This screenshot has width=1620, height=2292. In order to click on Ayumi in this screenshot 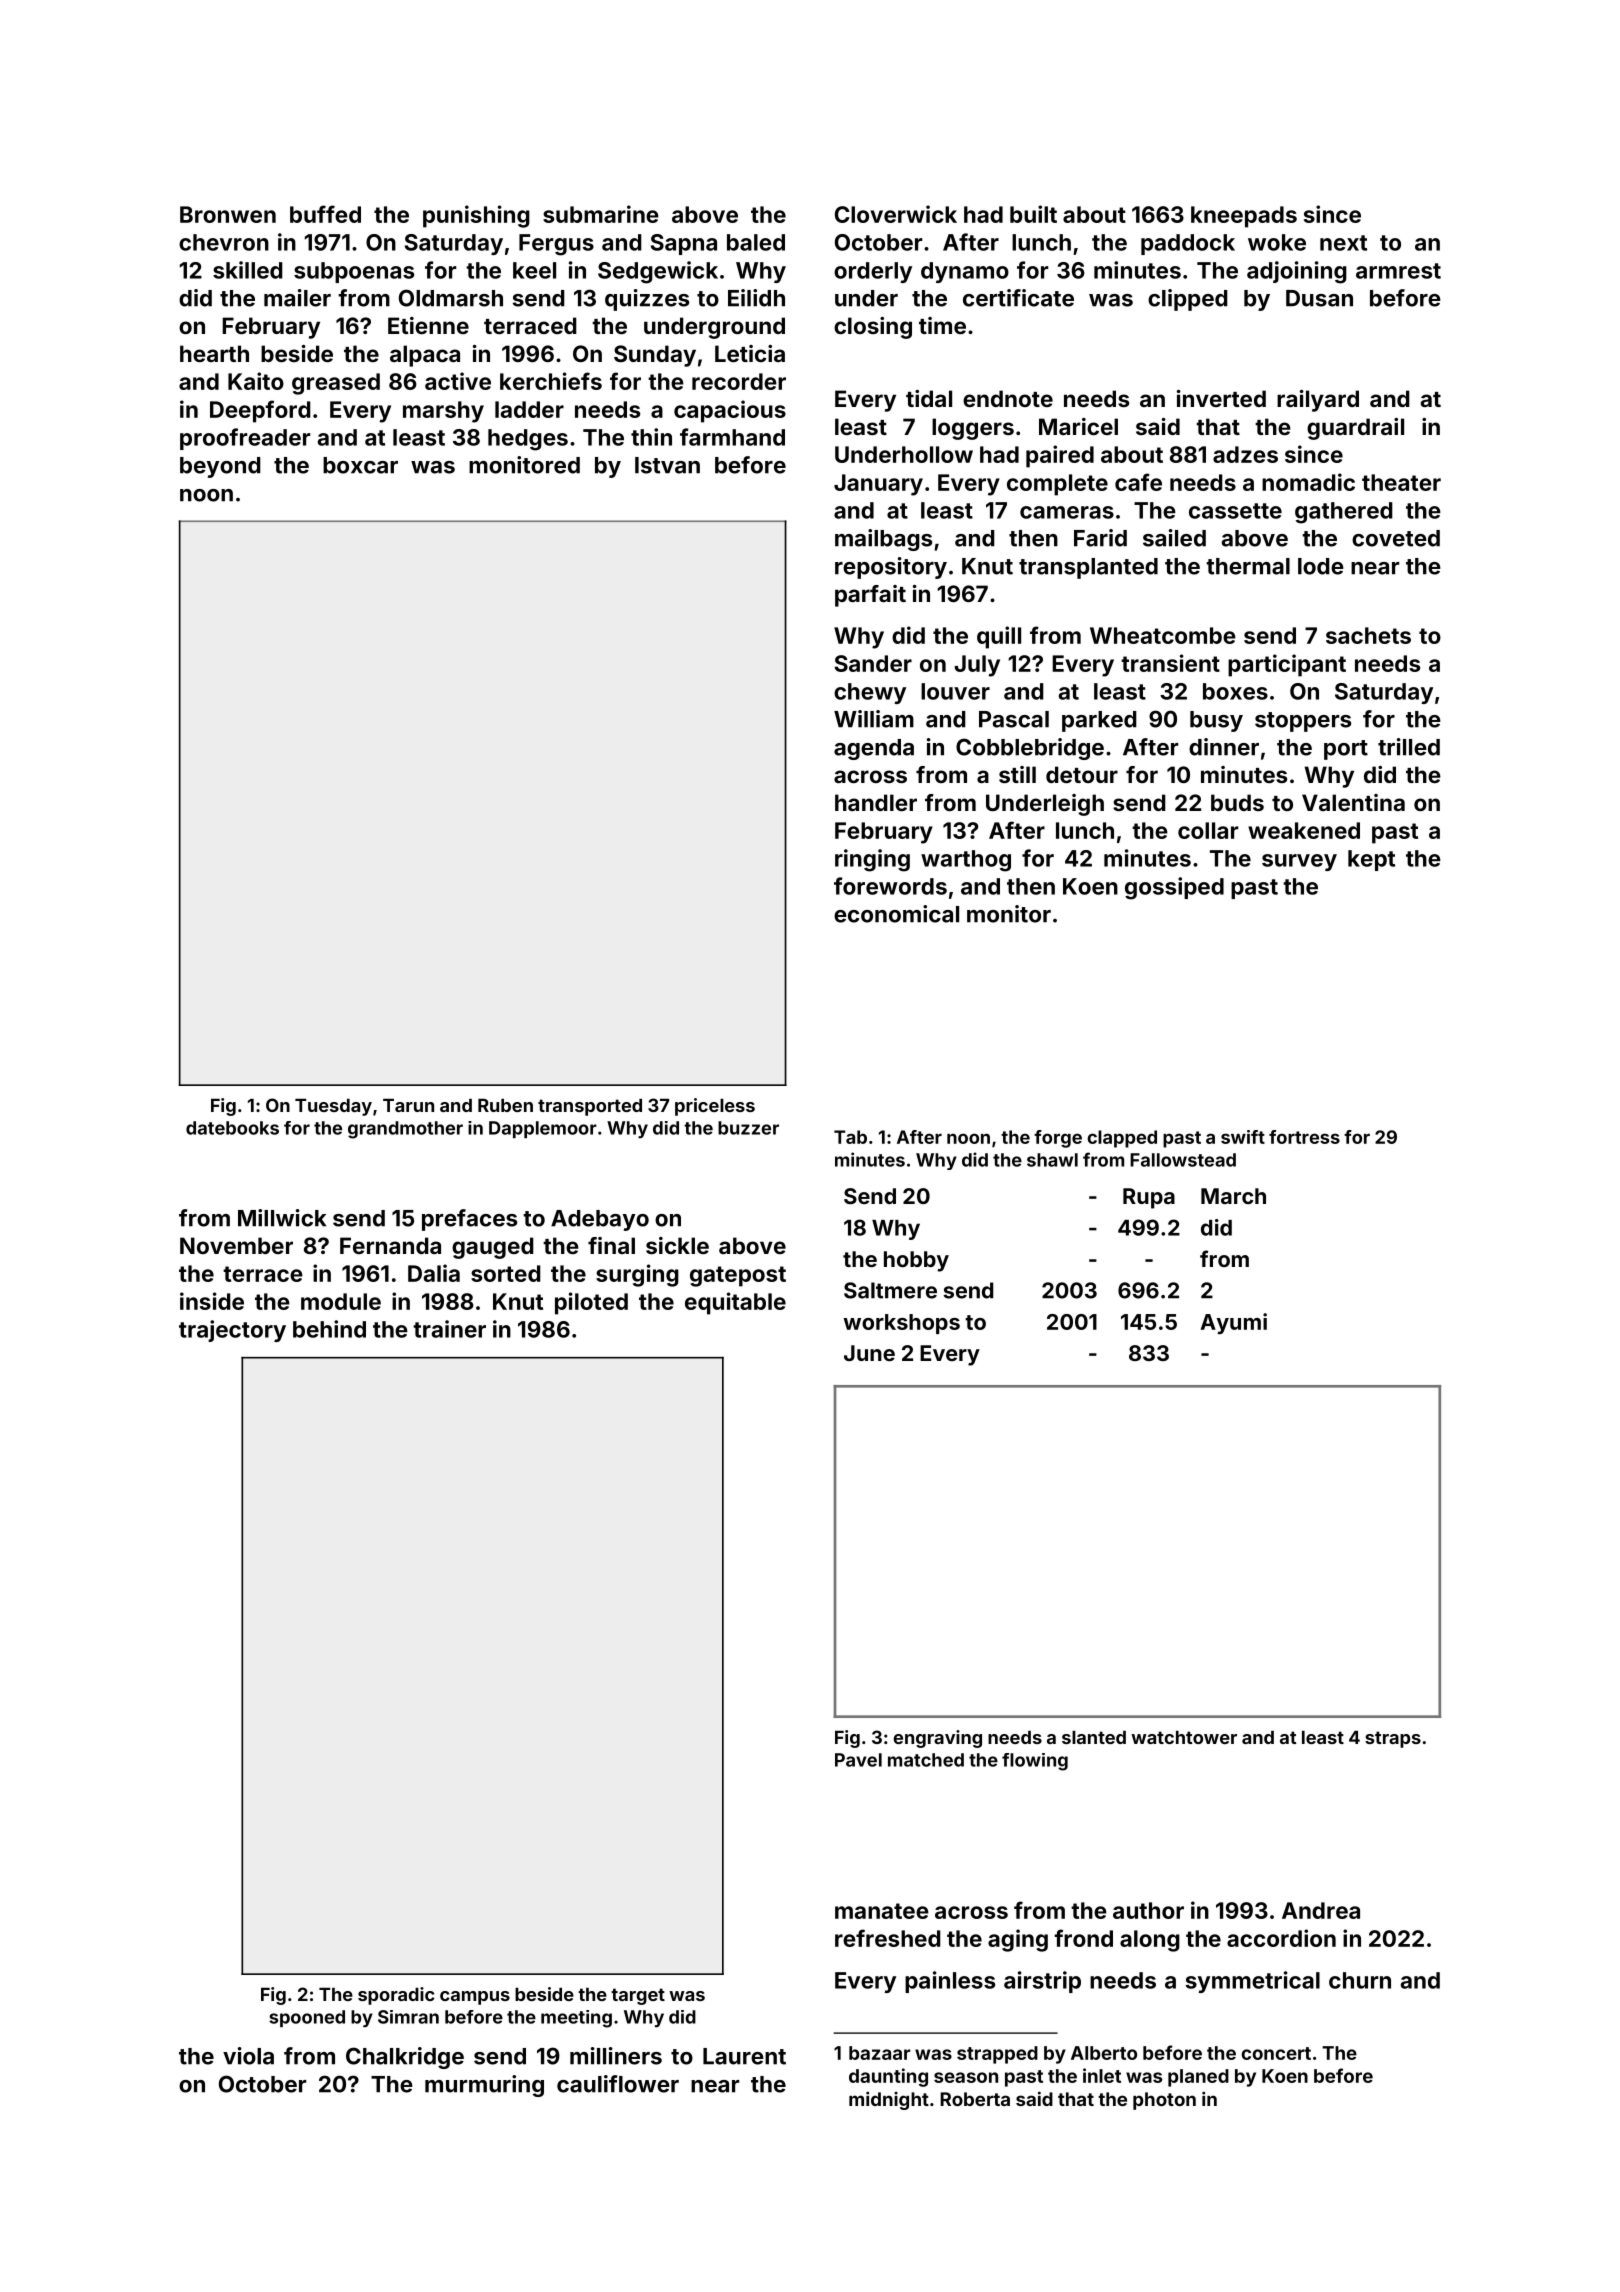, I will do `click(1233, 1323)`.
